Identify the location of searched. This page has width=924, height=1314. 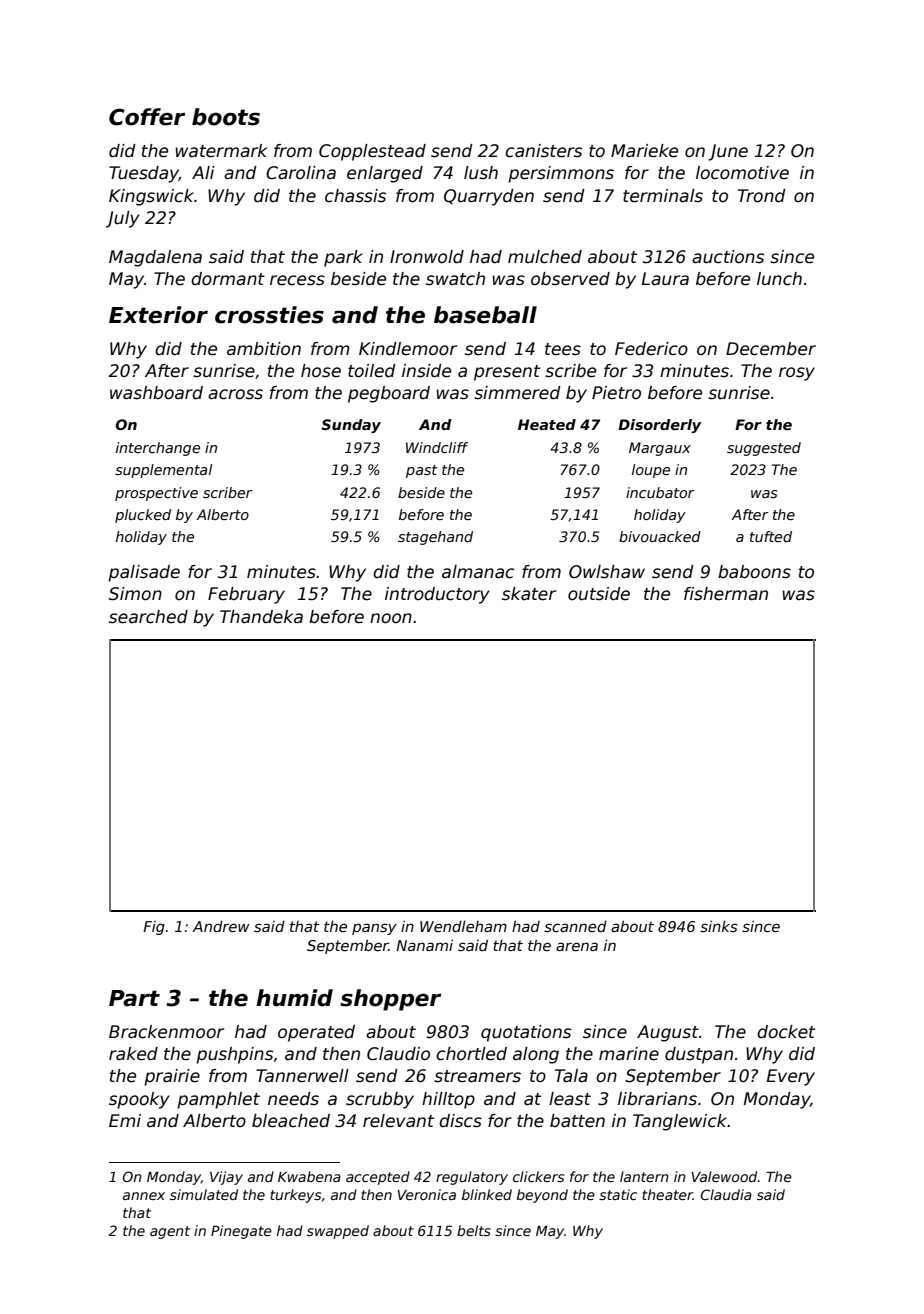
(148, 617).
